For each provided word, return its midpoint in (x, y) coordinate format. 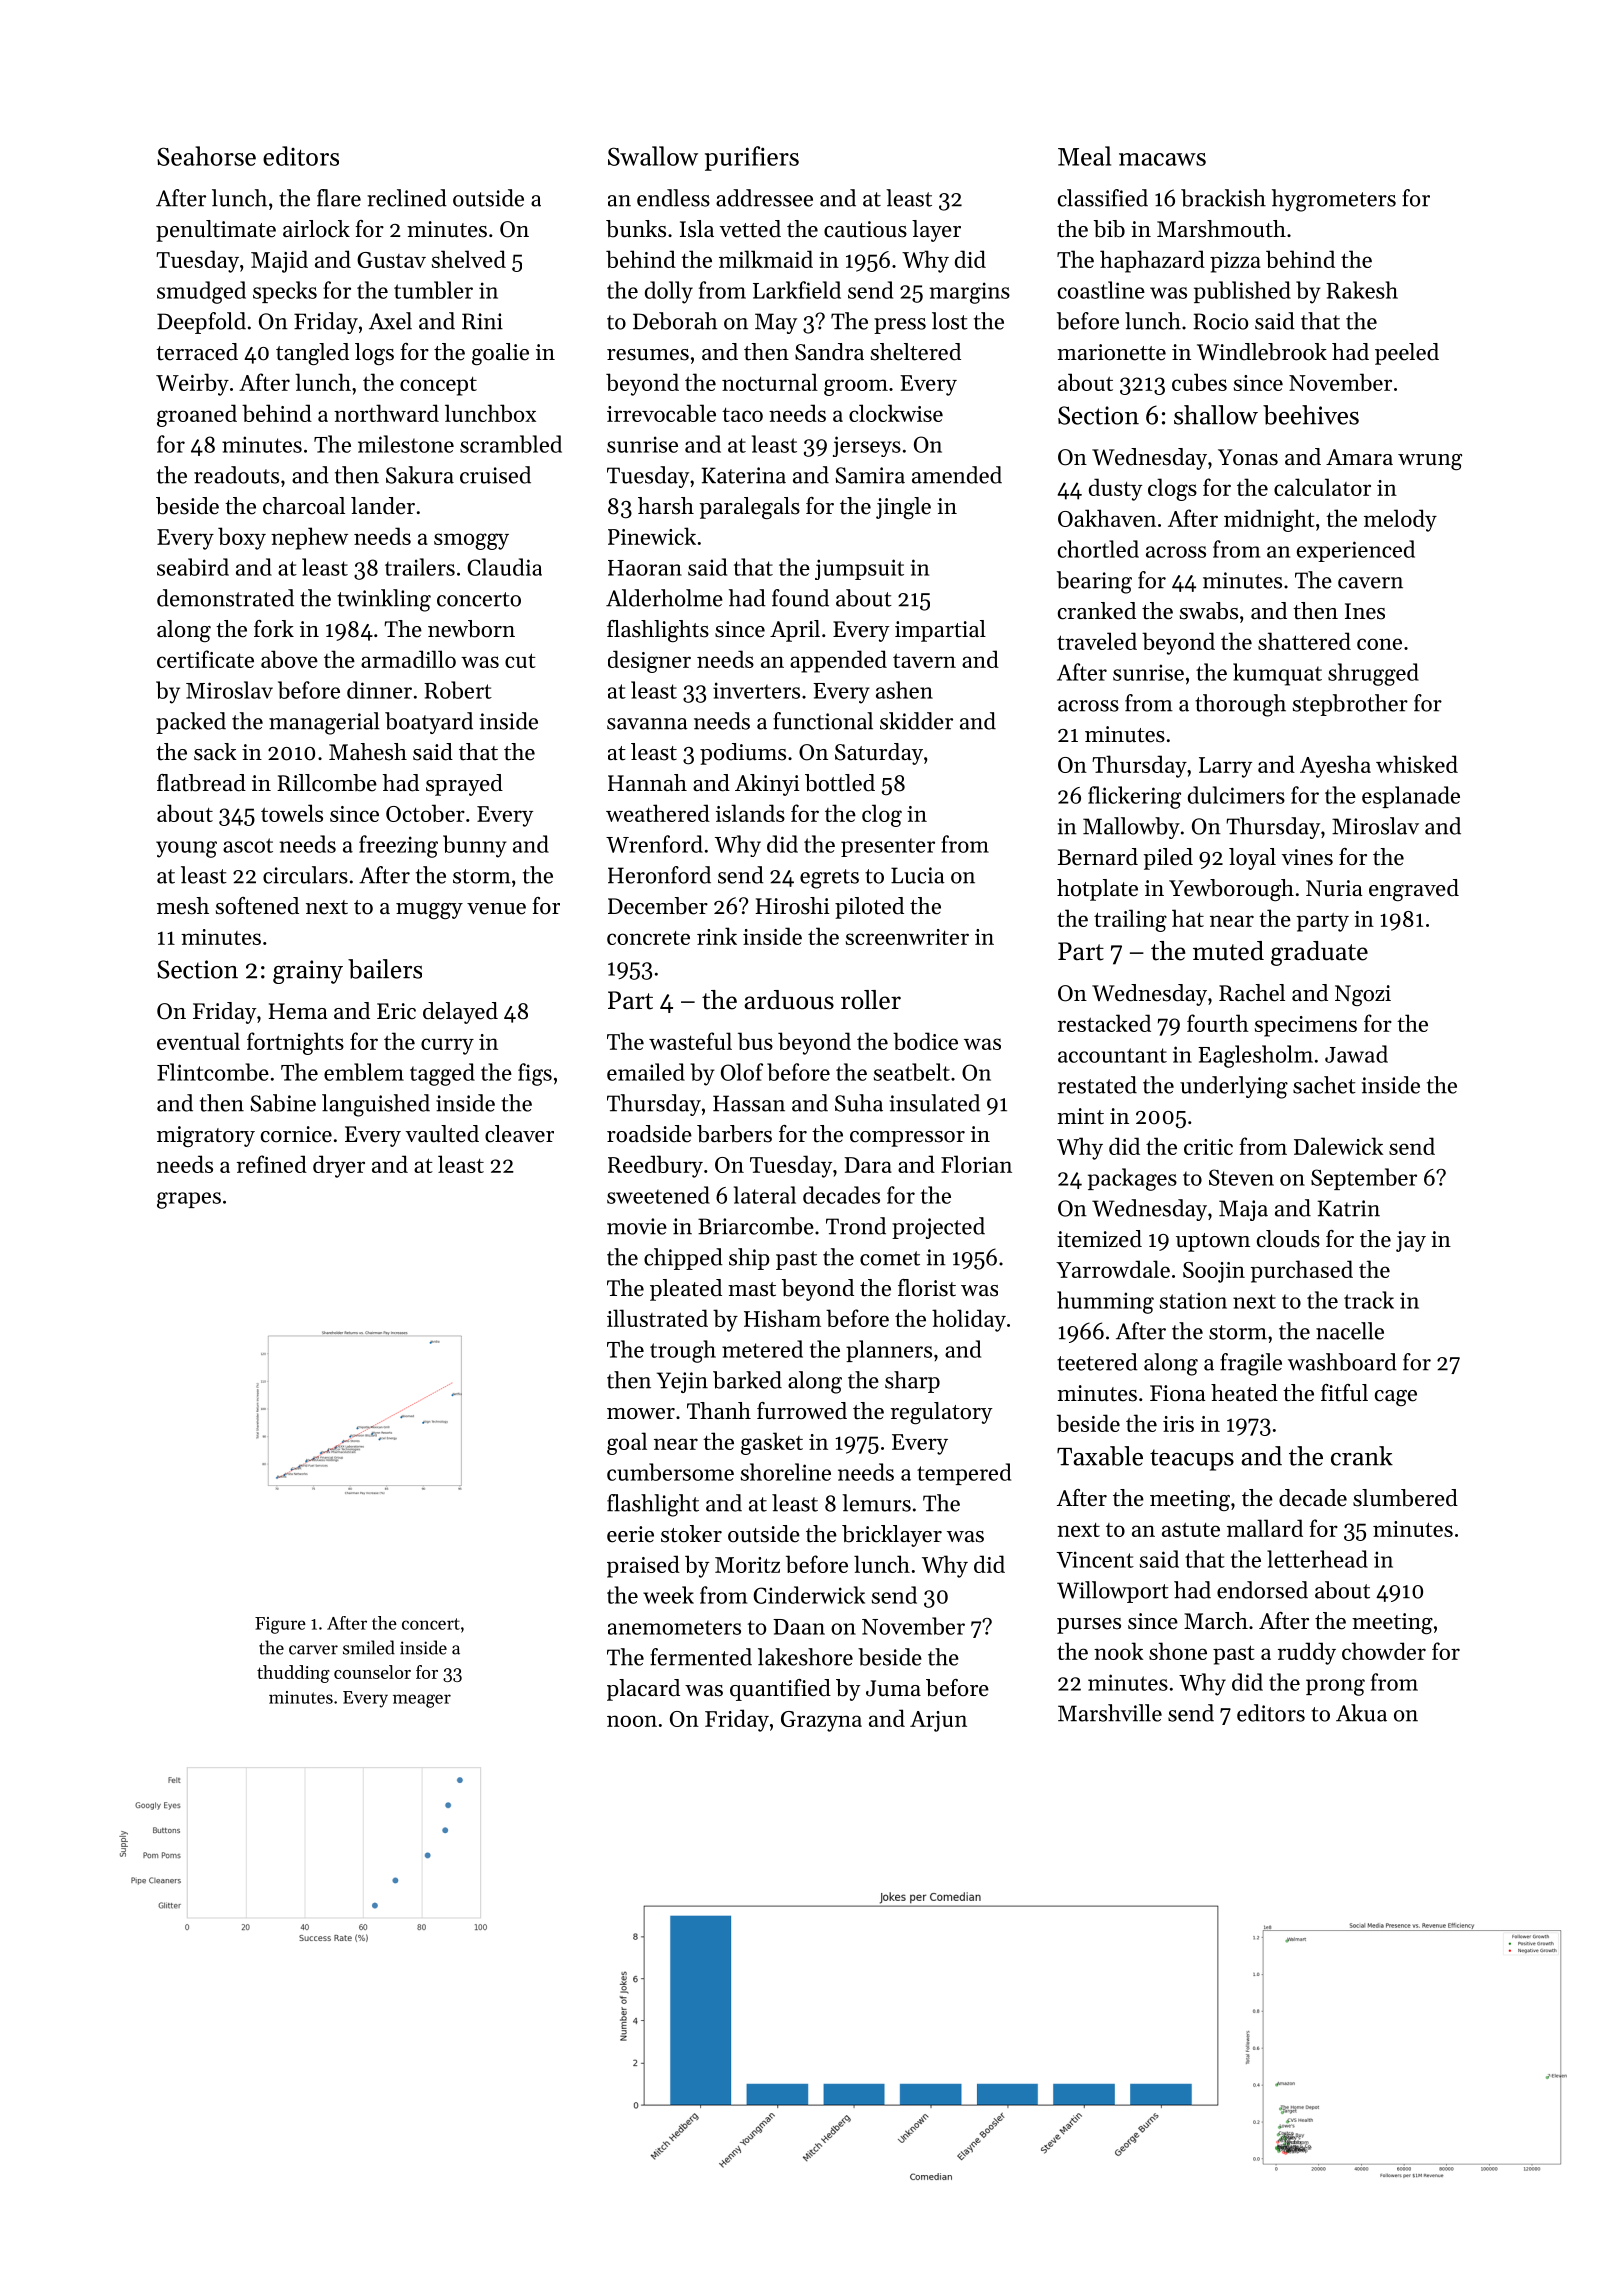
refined (272, 1164)
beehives (1311, 415)
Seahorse (206, 156)
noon (632, 1721)
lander (383, 506)
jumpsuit (859, 569)
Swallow (653, 156)
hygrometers (1334, 200)
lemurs (876, 1503)
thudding (293, 1674)
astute (1191, 1530)
